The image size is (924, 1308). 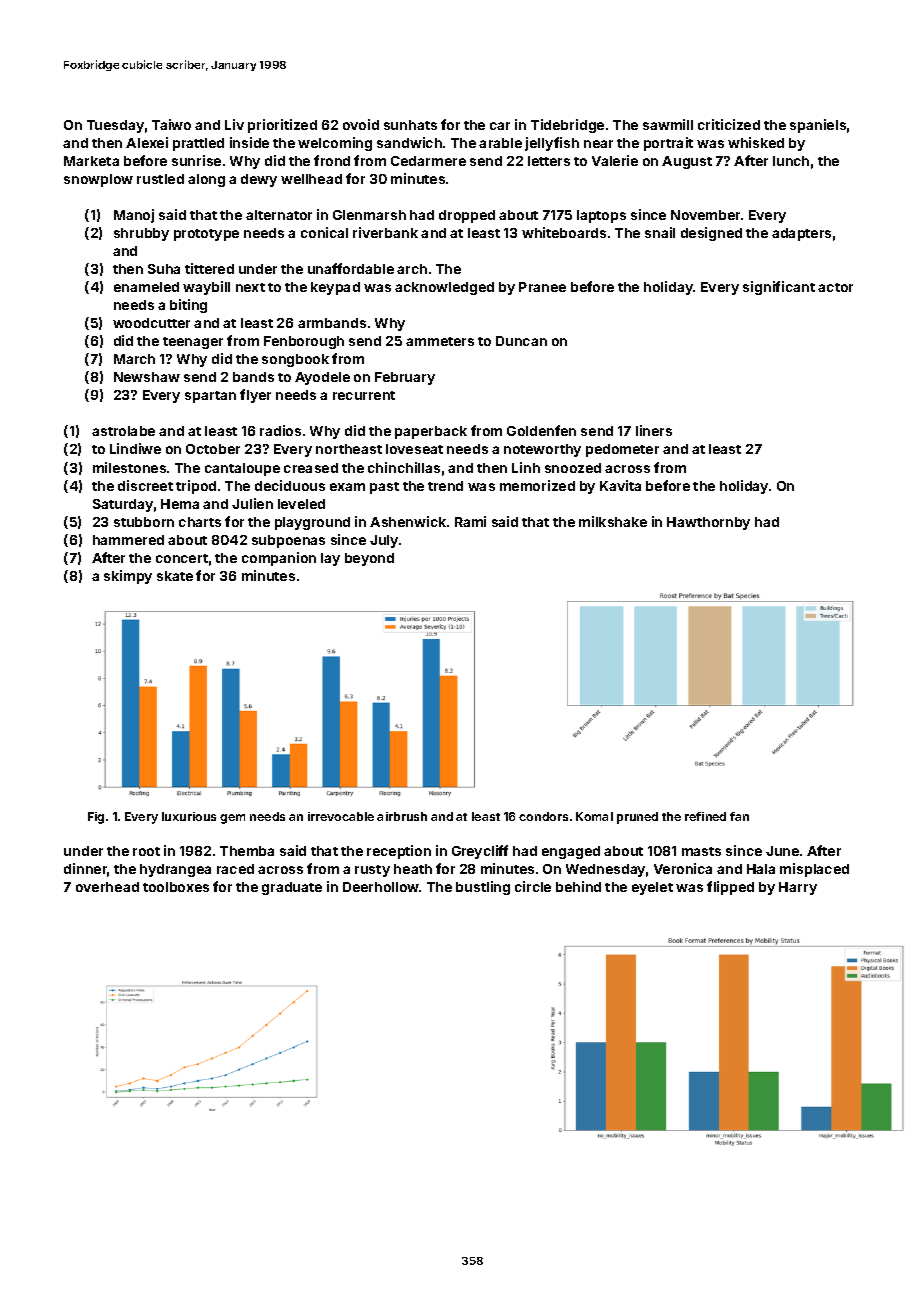 What do you see at coordinates (128, 577) in the screenshot?
I see `skimpy` at bounding box center [128, 577].
